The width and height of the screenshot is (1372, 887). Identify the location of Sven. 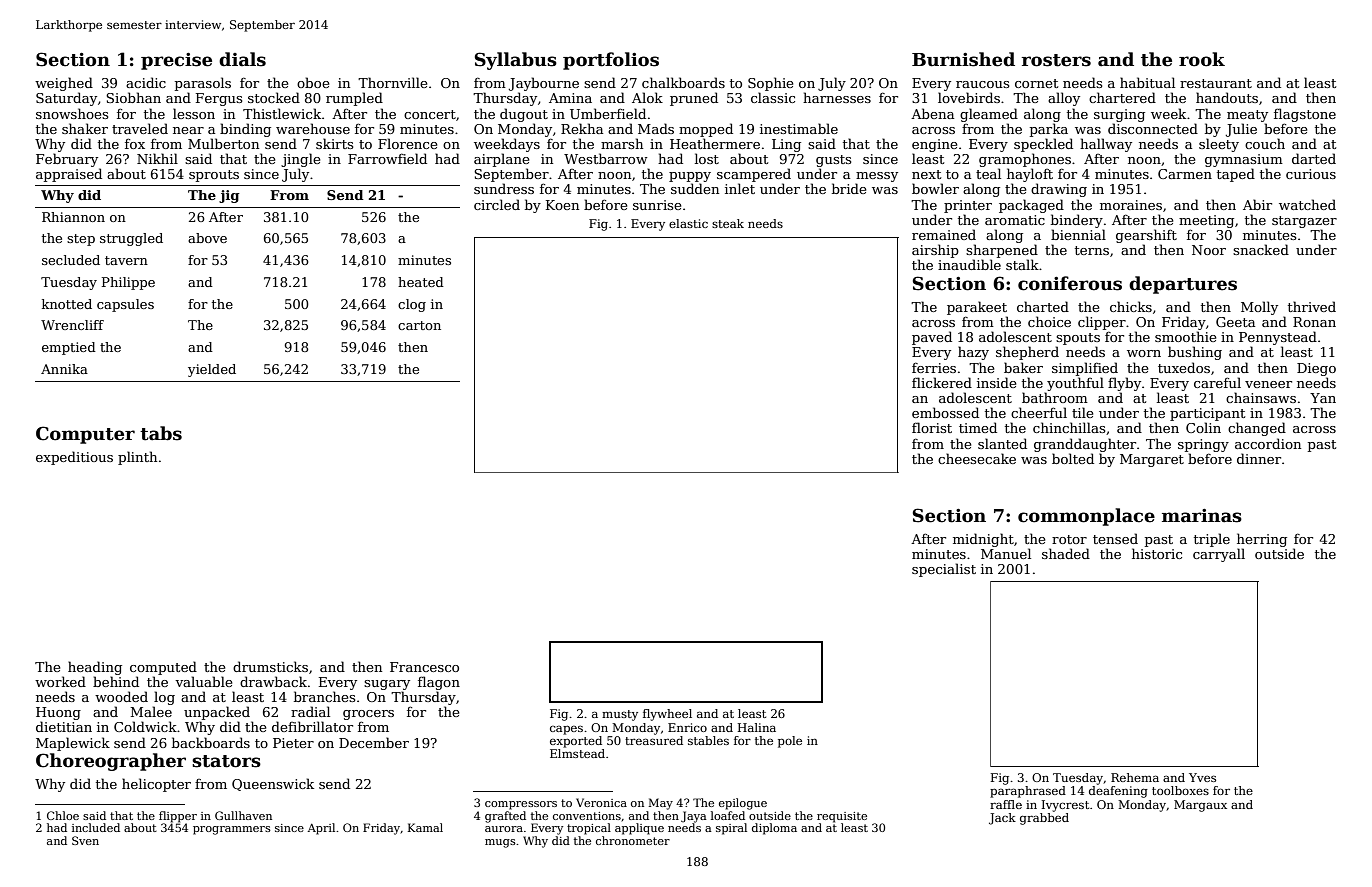
(85, 840).
